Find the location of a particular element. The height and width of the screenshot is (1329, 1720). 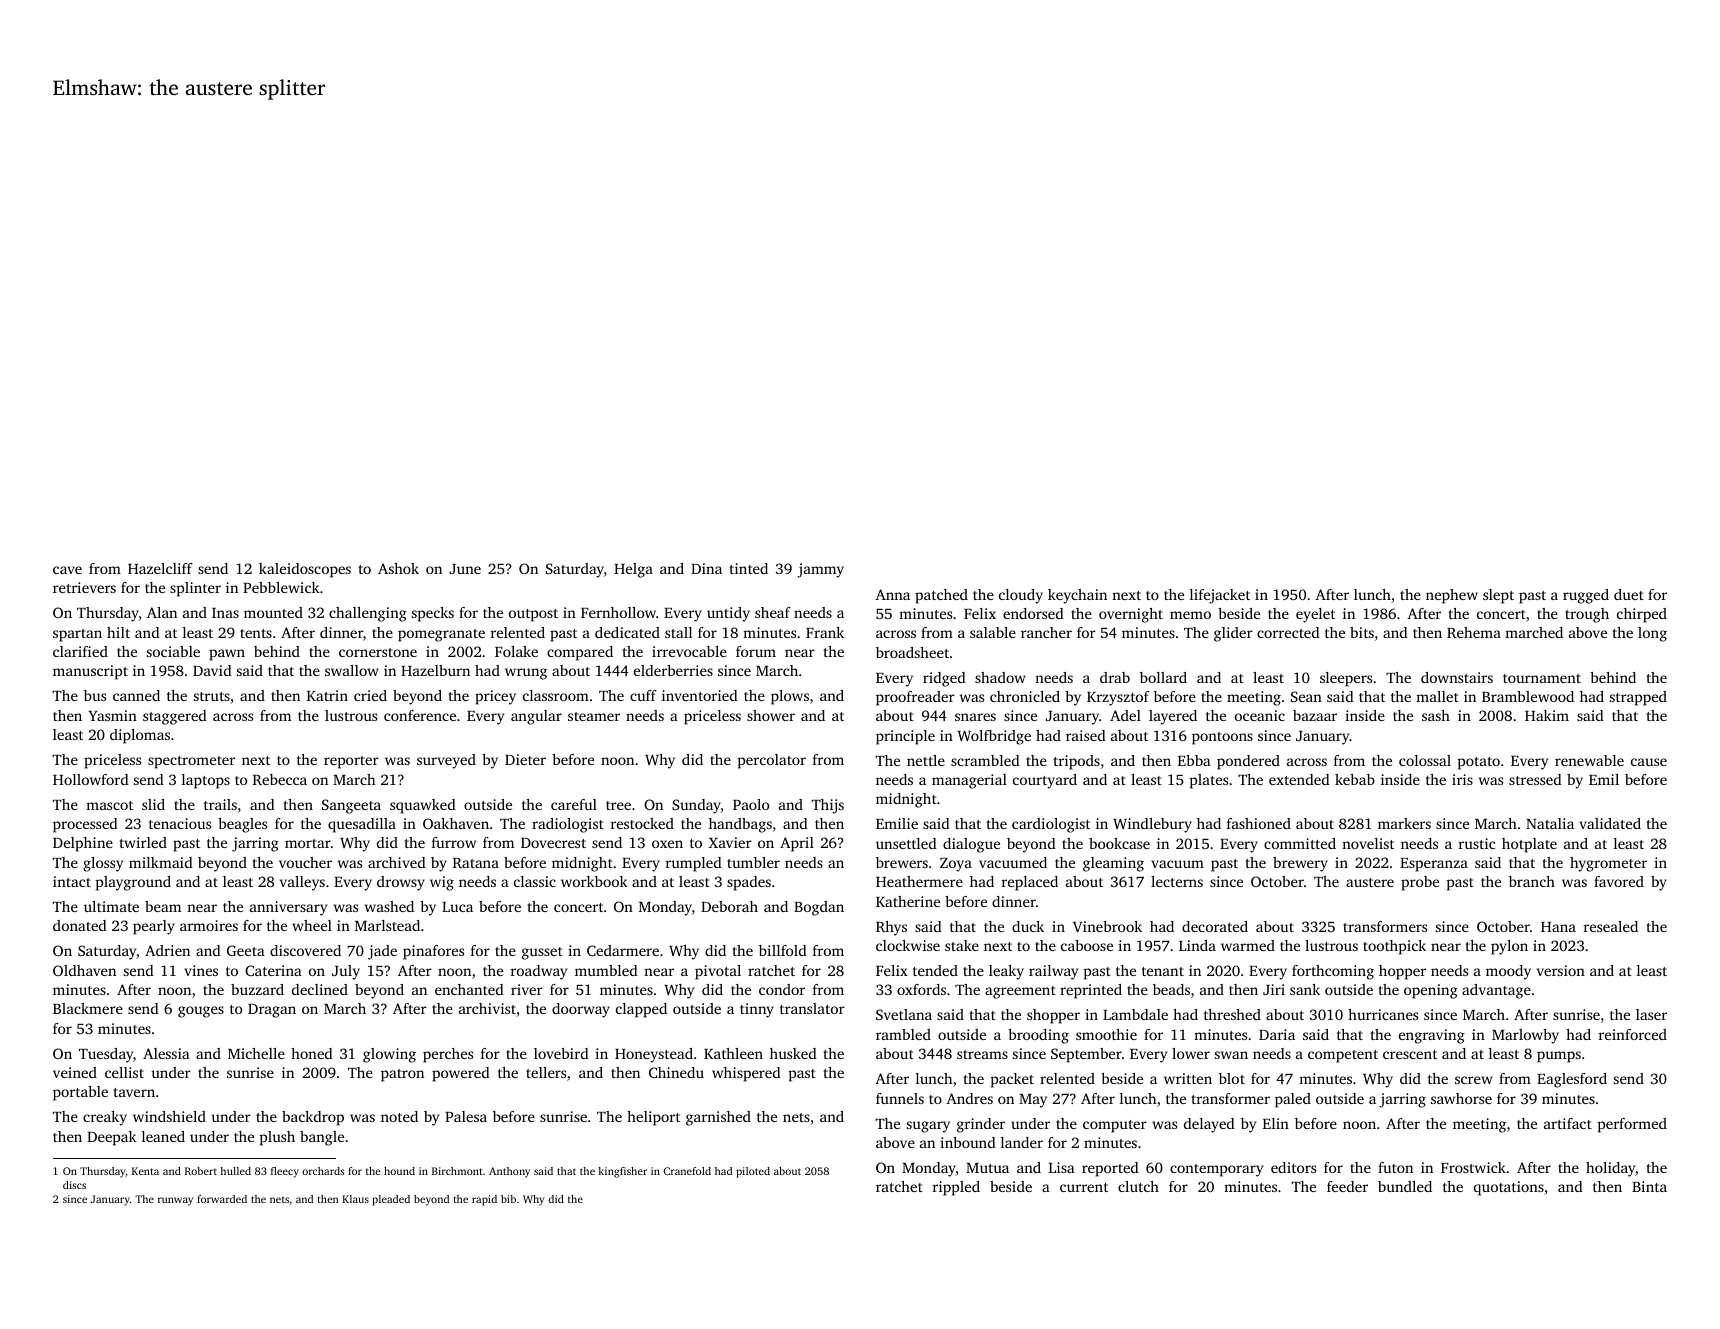

mascot is located at coordinates (109, 805).
